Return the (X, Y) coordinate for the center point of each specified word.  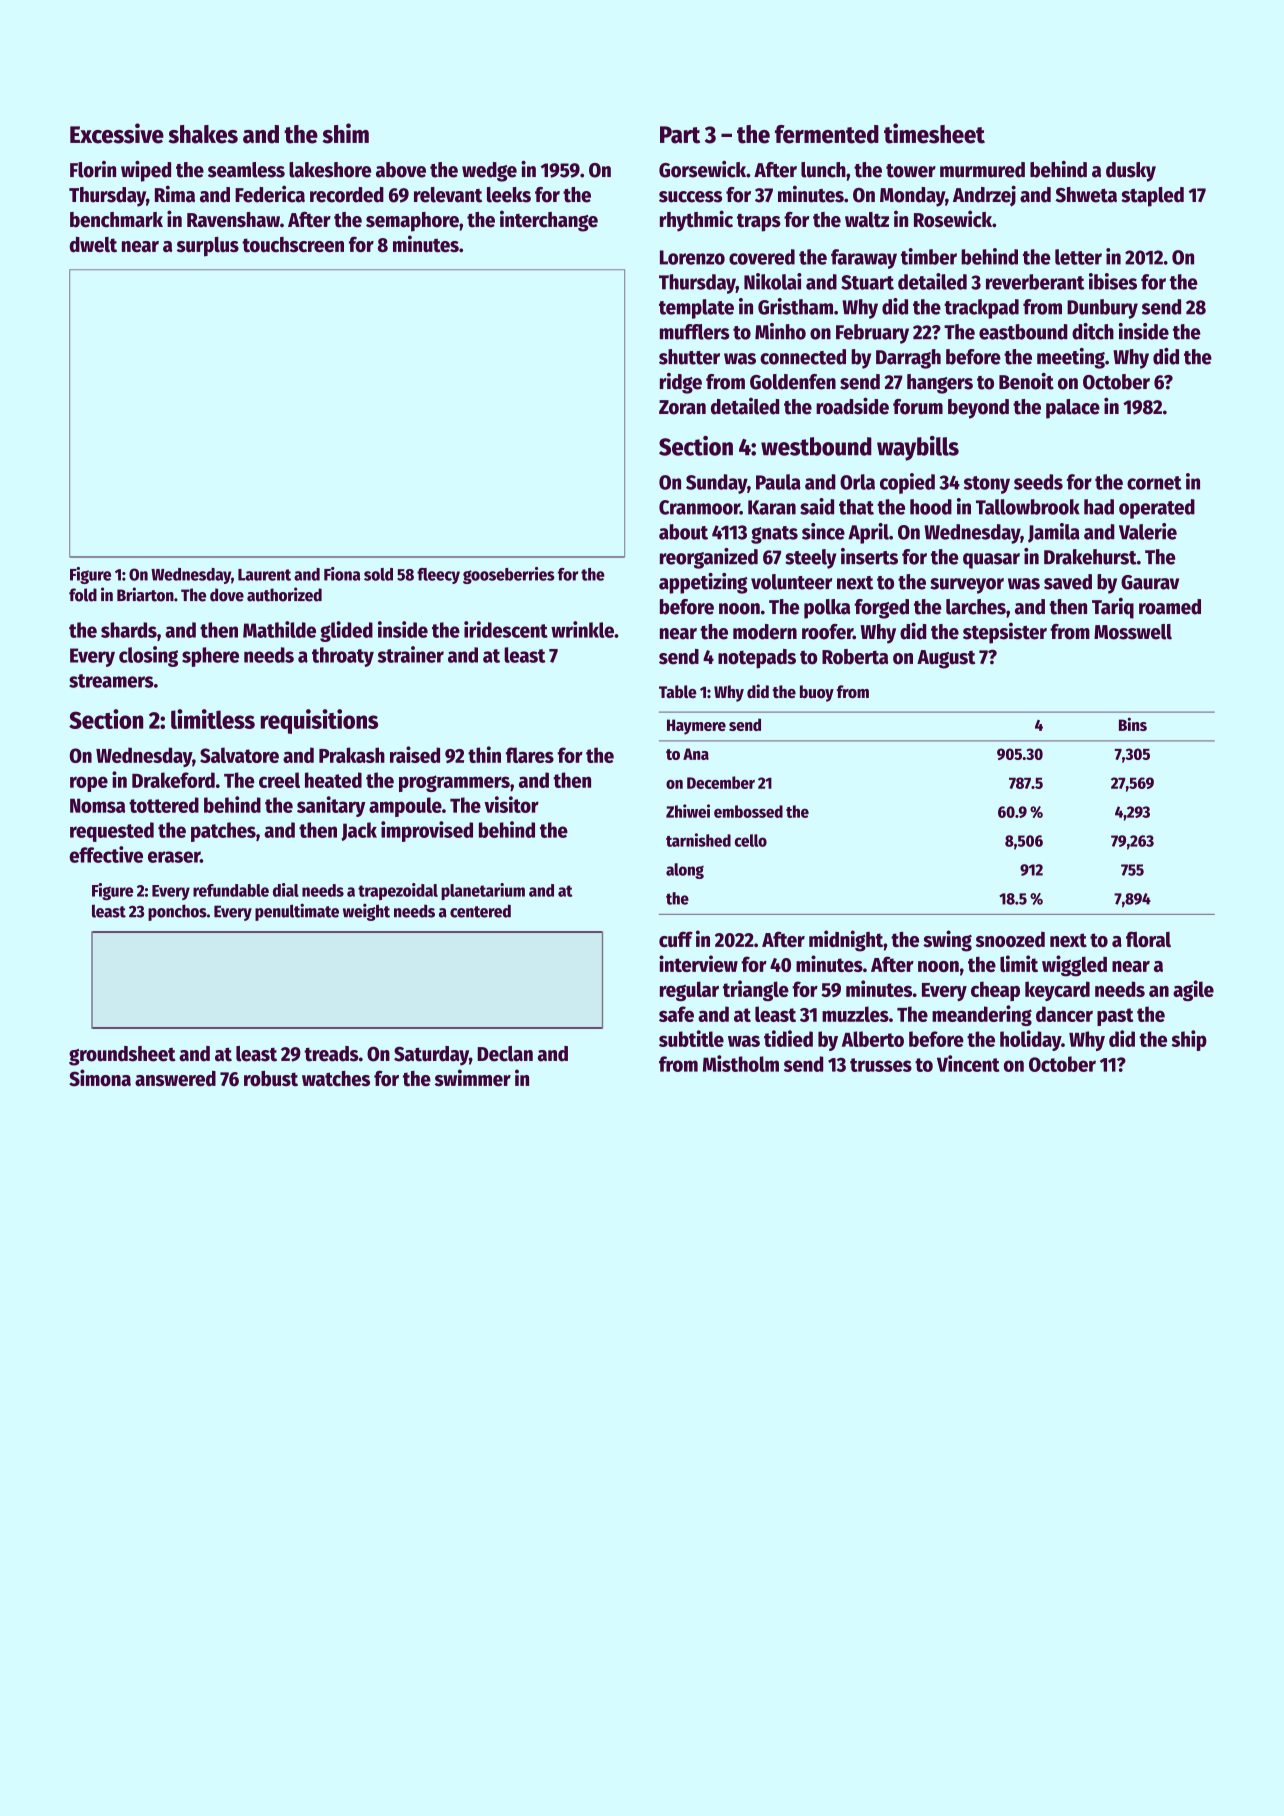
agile (1193, 990)
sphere (210, 657)
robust (271, 1079)
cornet (1154, 483)
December (721, 782)
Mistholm (741, 1063)
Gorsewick (702, 169)
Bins (1133, 724)
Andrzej (984, 196)
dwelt (93, 244)
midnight (846, 941)
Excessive (117, 133)
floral (1148, 939)
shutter (689, 357)
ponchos (177, 912)
